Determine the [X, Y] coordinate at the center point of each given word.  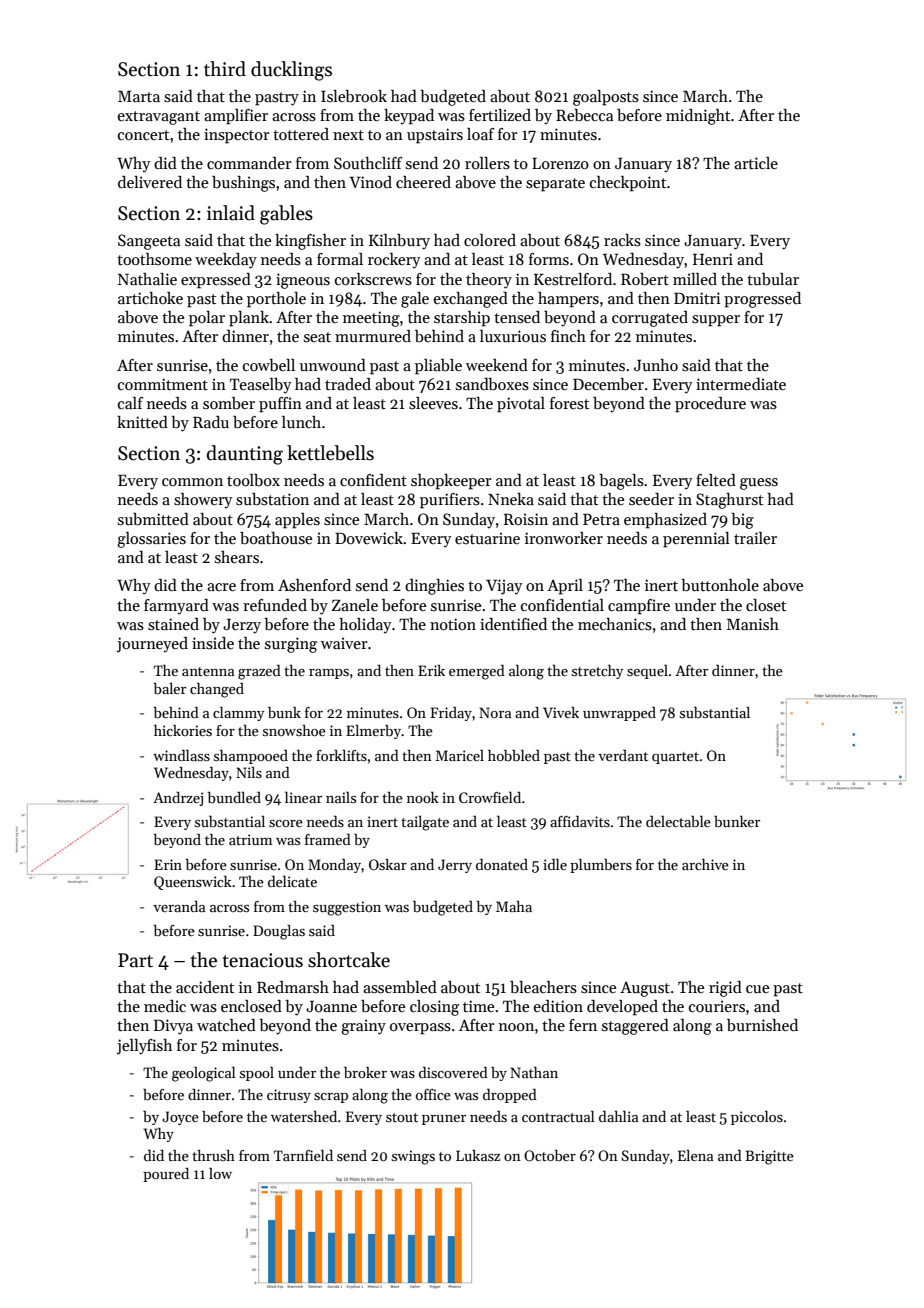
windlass [181, 755]
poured [166, 1175]
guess [759, 484]
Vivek [561, 712]
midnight [698, 117]
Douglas [279, 932]
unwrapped [619, 714]
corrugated [650, 319]
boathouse [276, 538]
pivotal [521, 405]
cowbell [269, 365]
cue [757, 989]
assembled [400, 987]
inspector [237, 136]
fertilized [500, 115]
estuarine [487, 538]
